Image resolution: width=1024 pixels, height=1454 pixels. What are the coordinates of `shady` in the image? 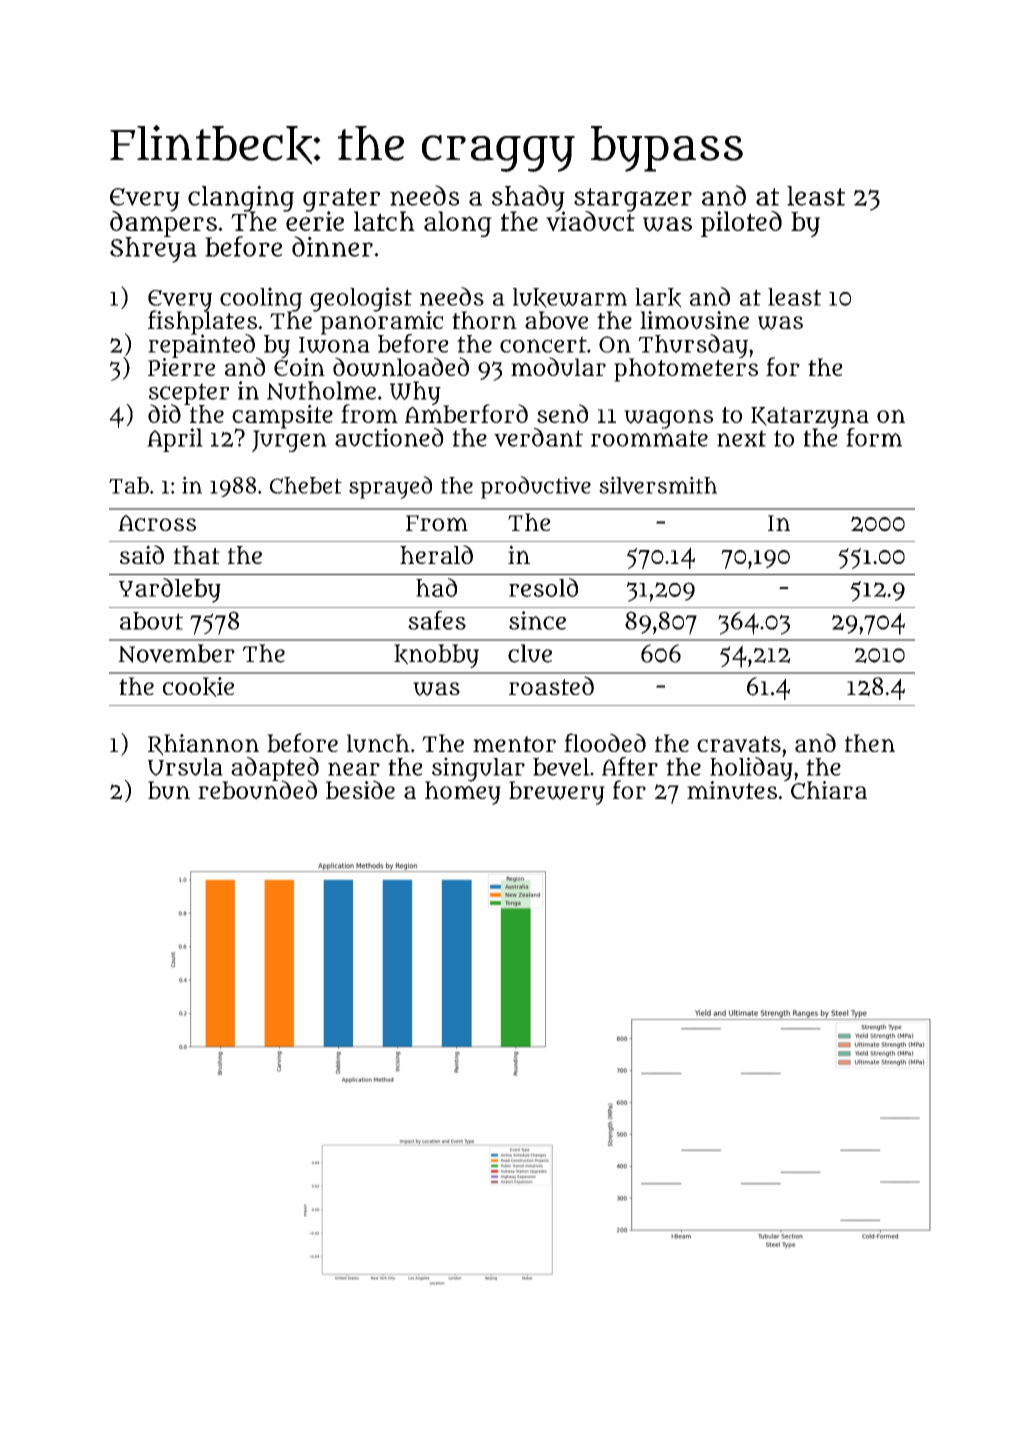 It's located at (528, 198).
